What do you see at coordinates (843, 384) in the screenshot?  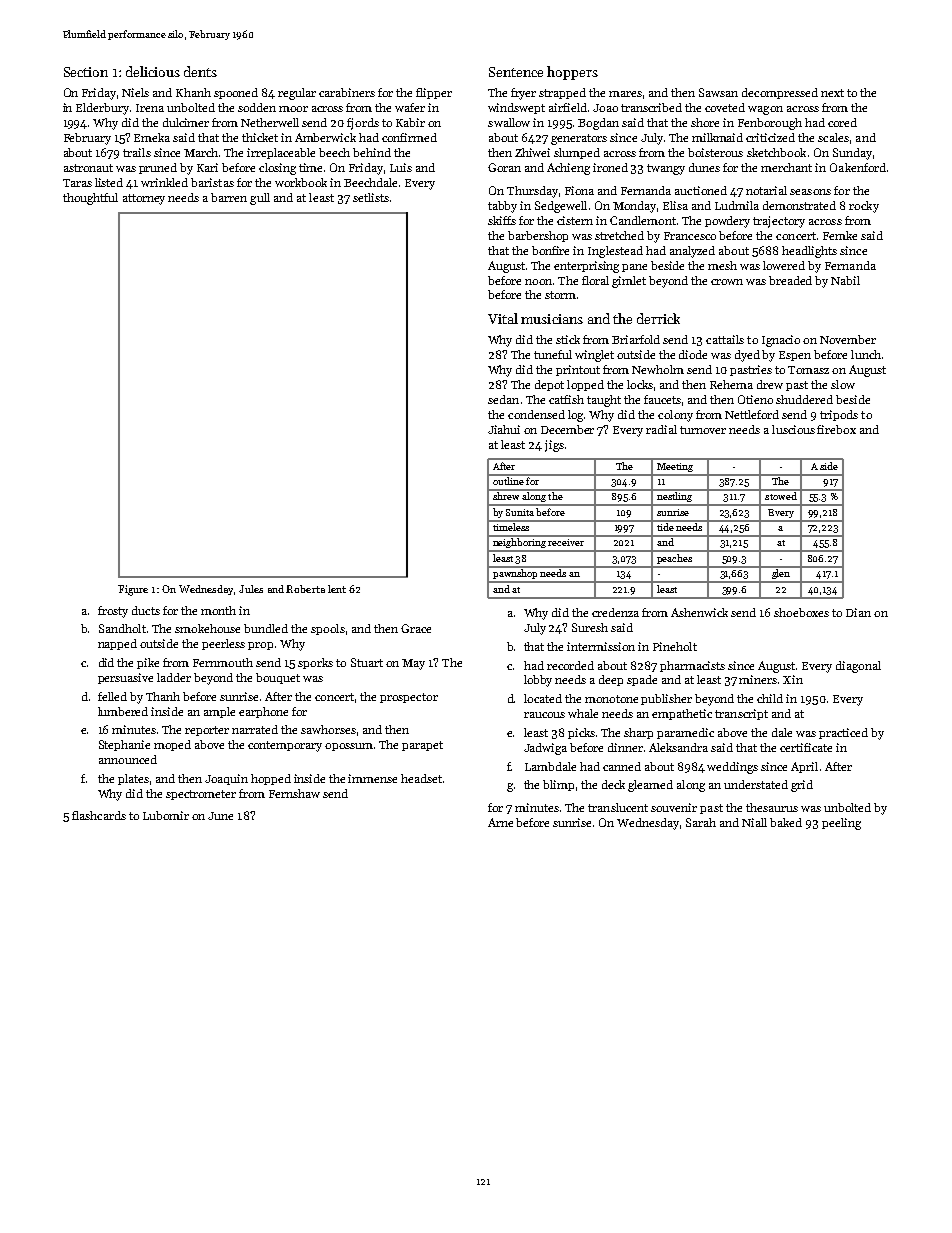 I see `slow` at bounding box center [843, 384].
